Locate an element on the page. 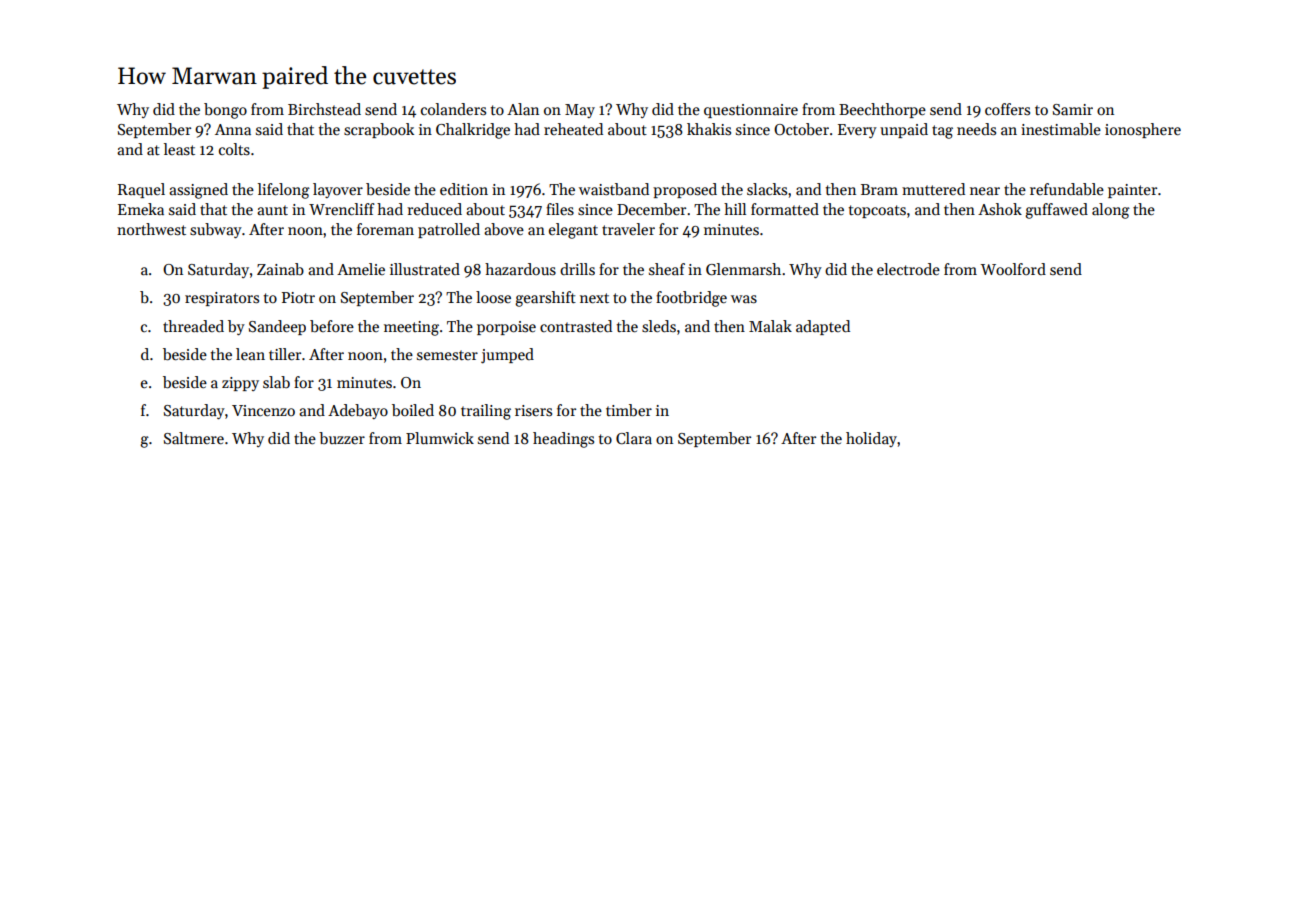 The height and width of the image is (924, 1308). zippy is located at coordinates (240, 384).
